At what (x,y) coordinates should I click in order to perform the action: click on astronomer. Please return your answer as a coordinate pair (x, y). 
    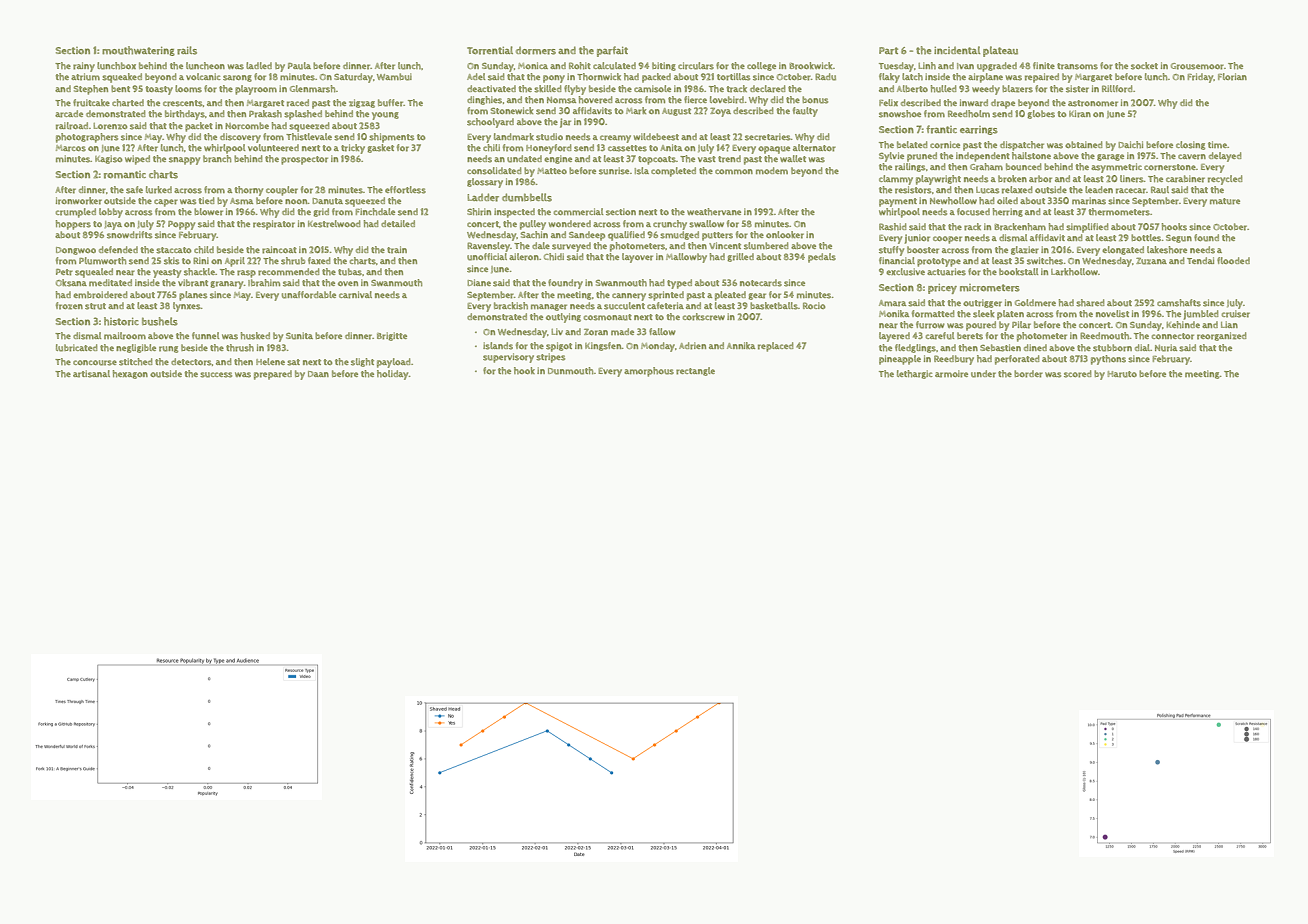
    Looking at the image, I should click on (1093, 103).
